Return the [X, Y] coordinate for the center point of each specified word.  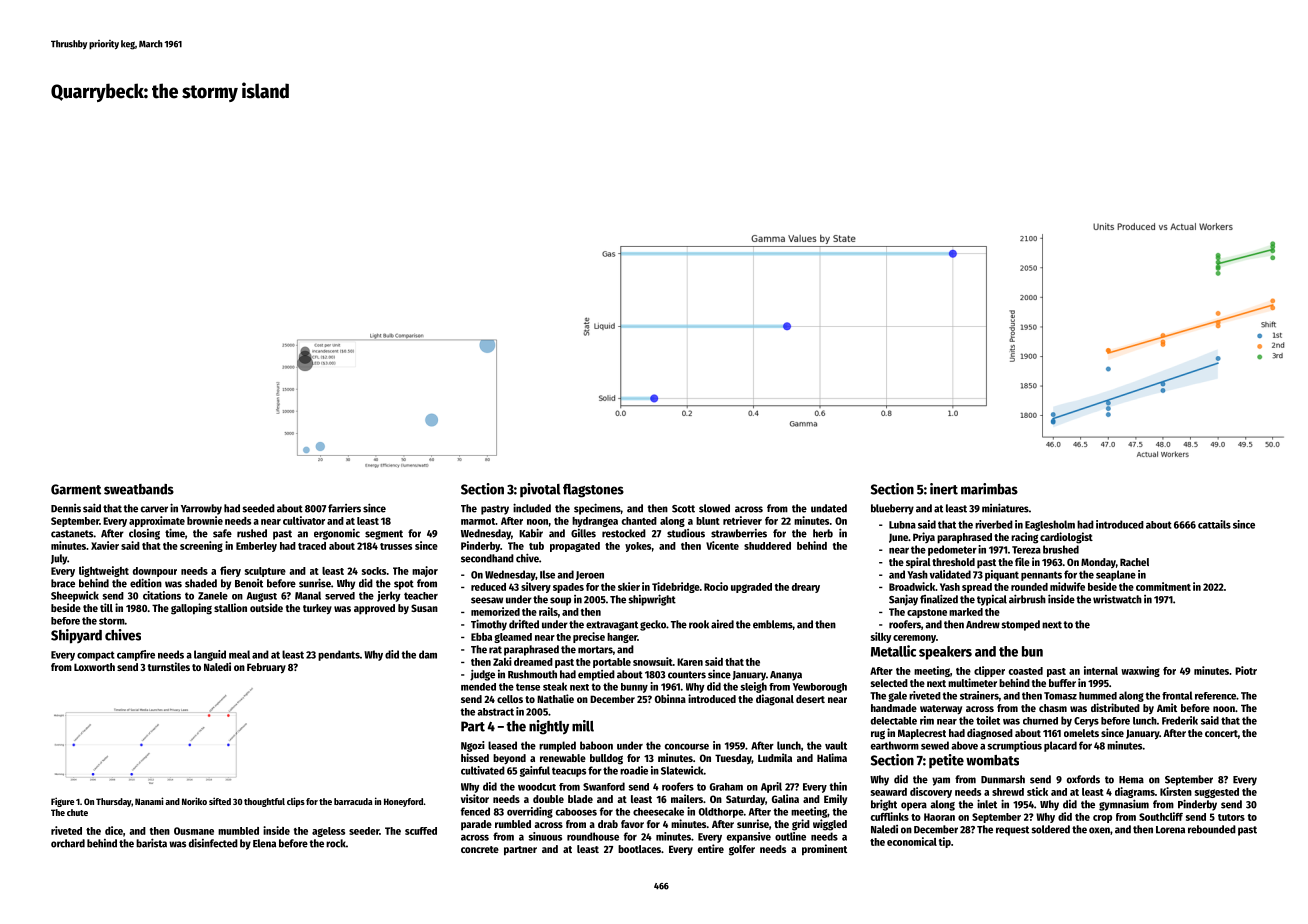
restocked [624, 533]
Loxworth [94, 667]
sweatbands [139, 489]
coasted [1026, 671]
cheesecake [658, 811]
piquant [1002, 575]
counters [687, 675]
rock [336, 843]
